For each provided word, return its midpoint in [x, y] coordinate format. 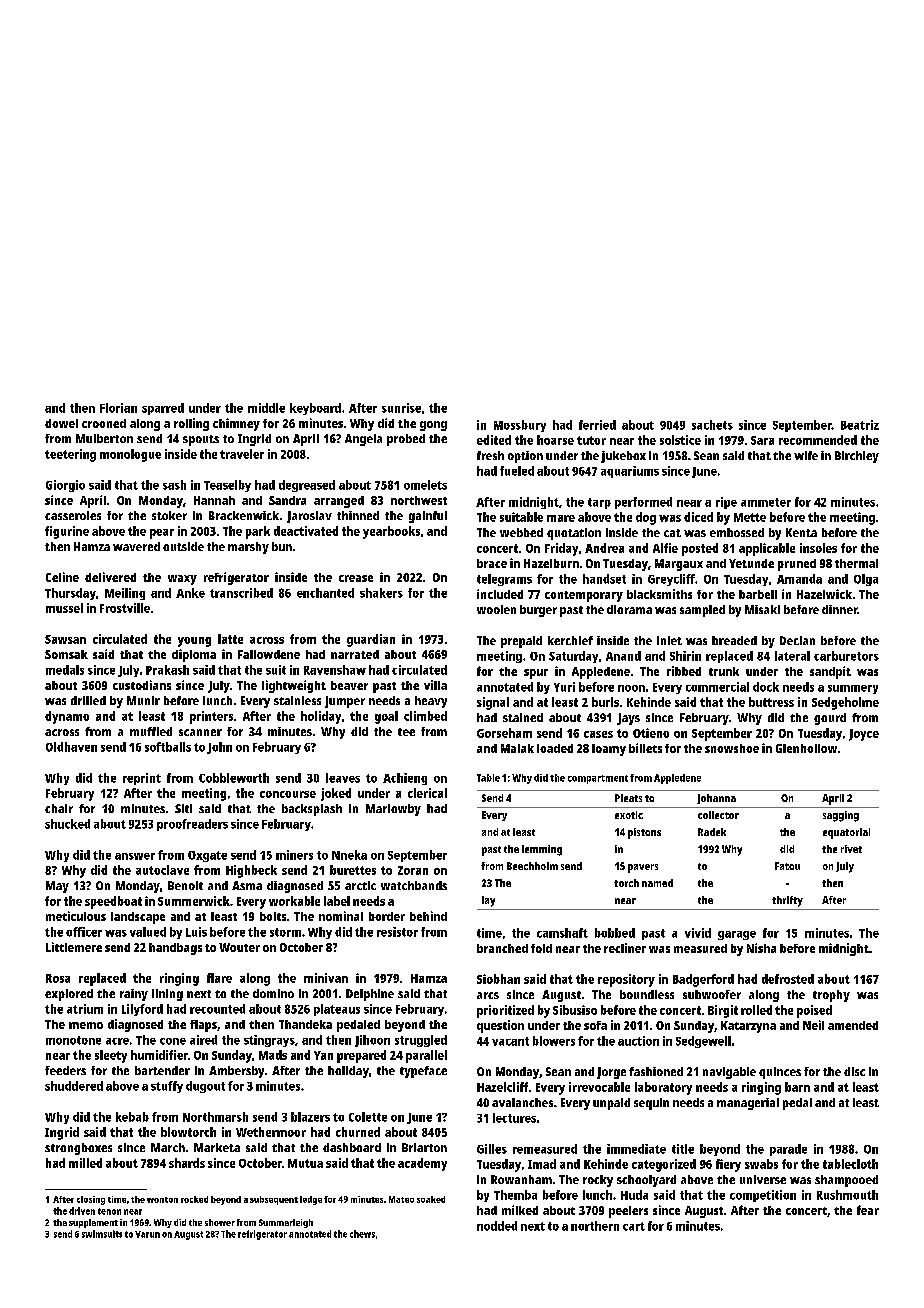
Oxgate [207, 856]
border [387, 916]
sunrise [401, 408]
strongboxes [78, 1149]
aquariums [630, 472]
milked [520, 1210]
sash [174, 485]
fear [868, 1210]
